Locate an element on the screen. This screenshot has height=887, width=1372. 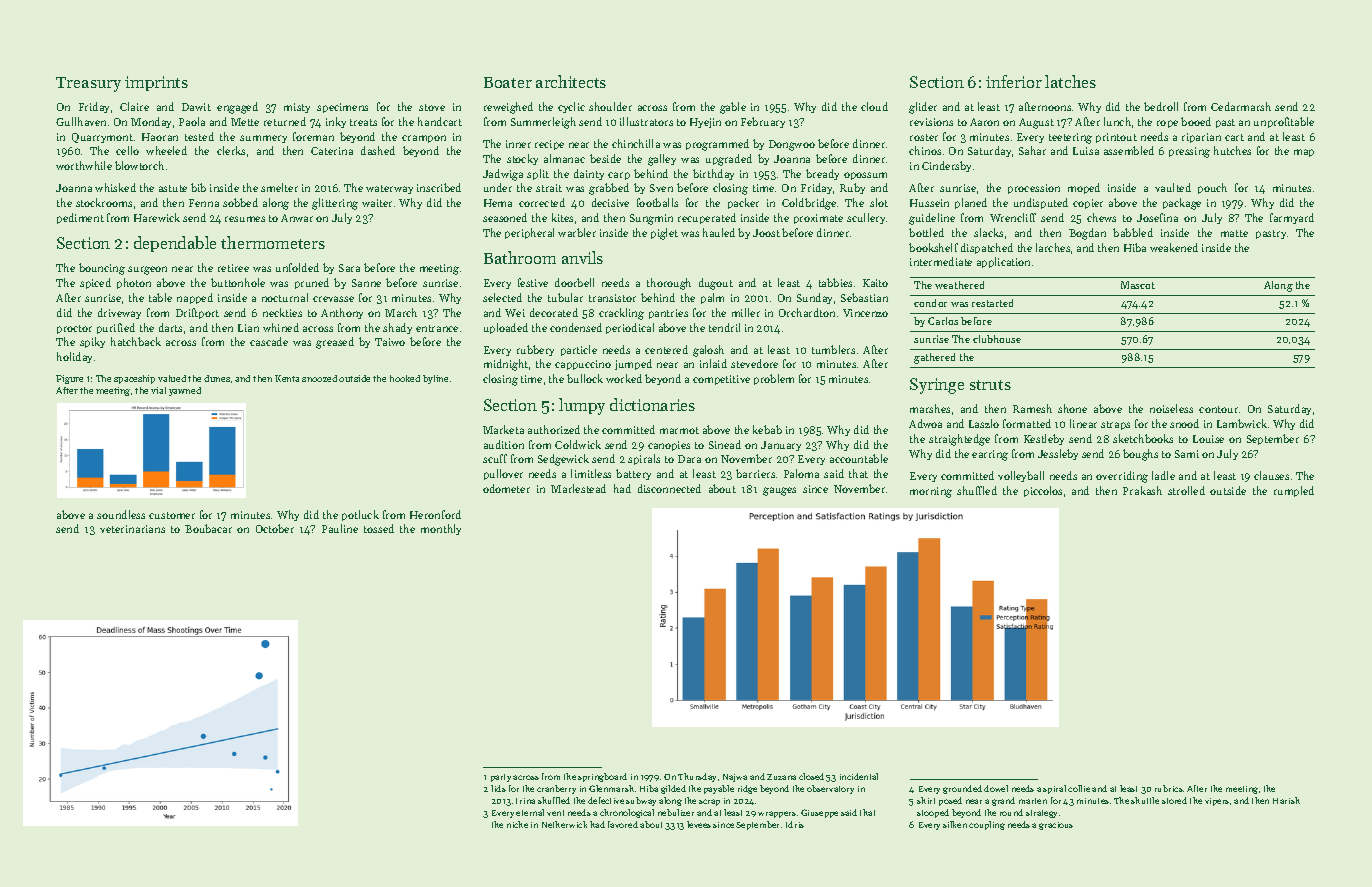
favored is located at coordinates (623, 824).
